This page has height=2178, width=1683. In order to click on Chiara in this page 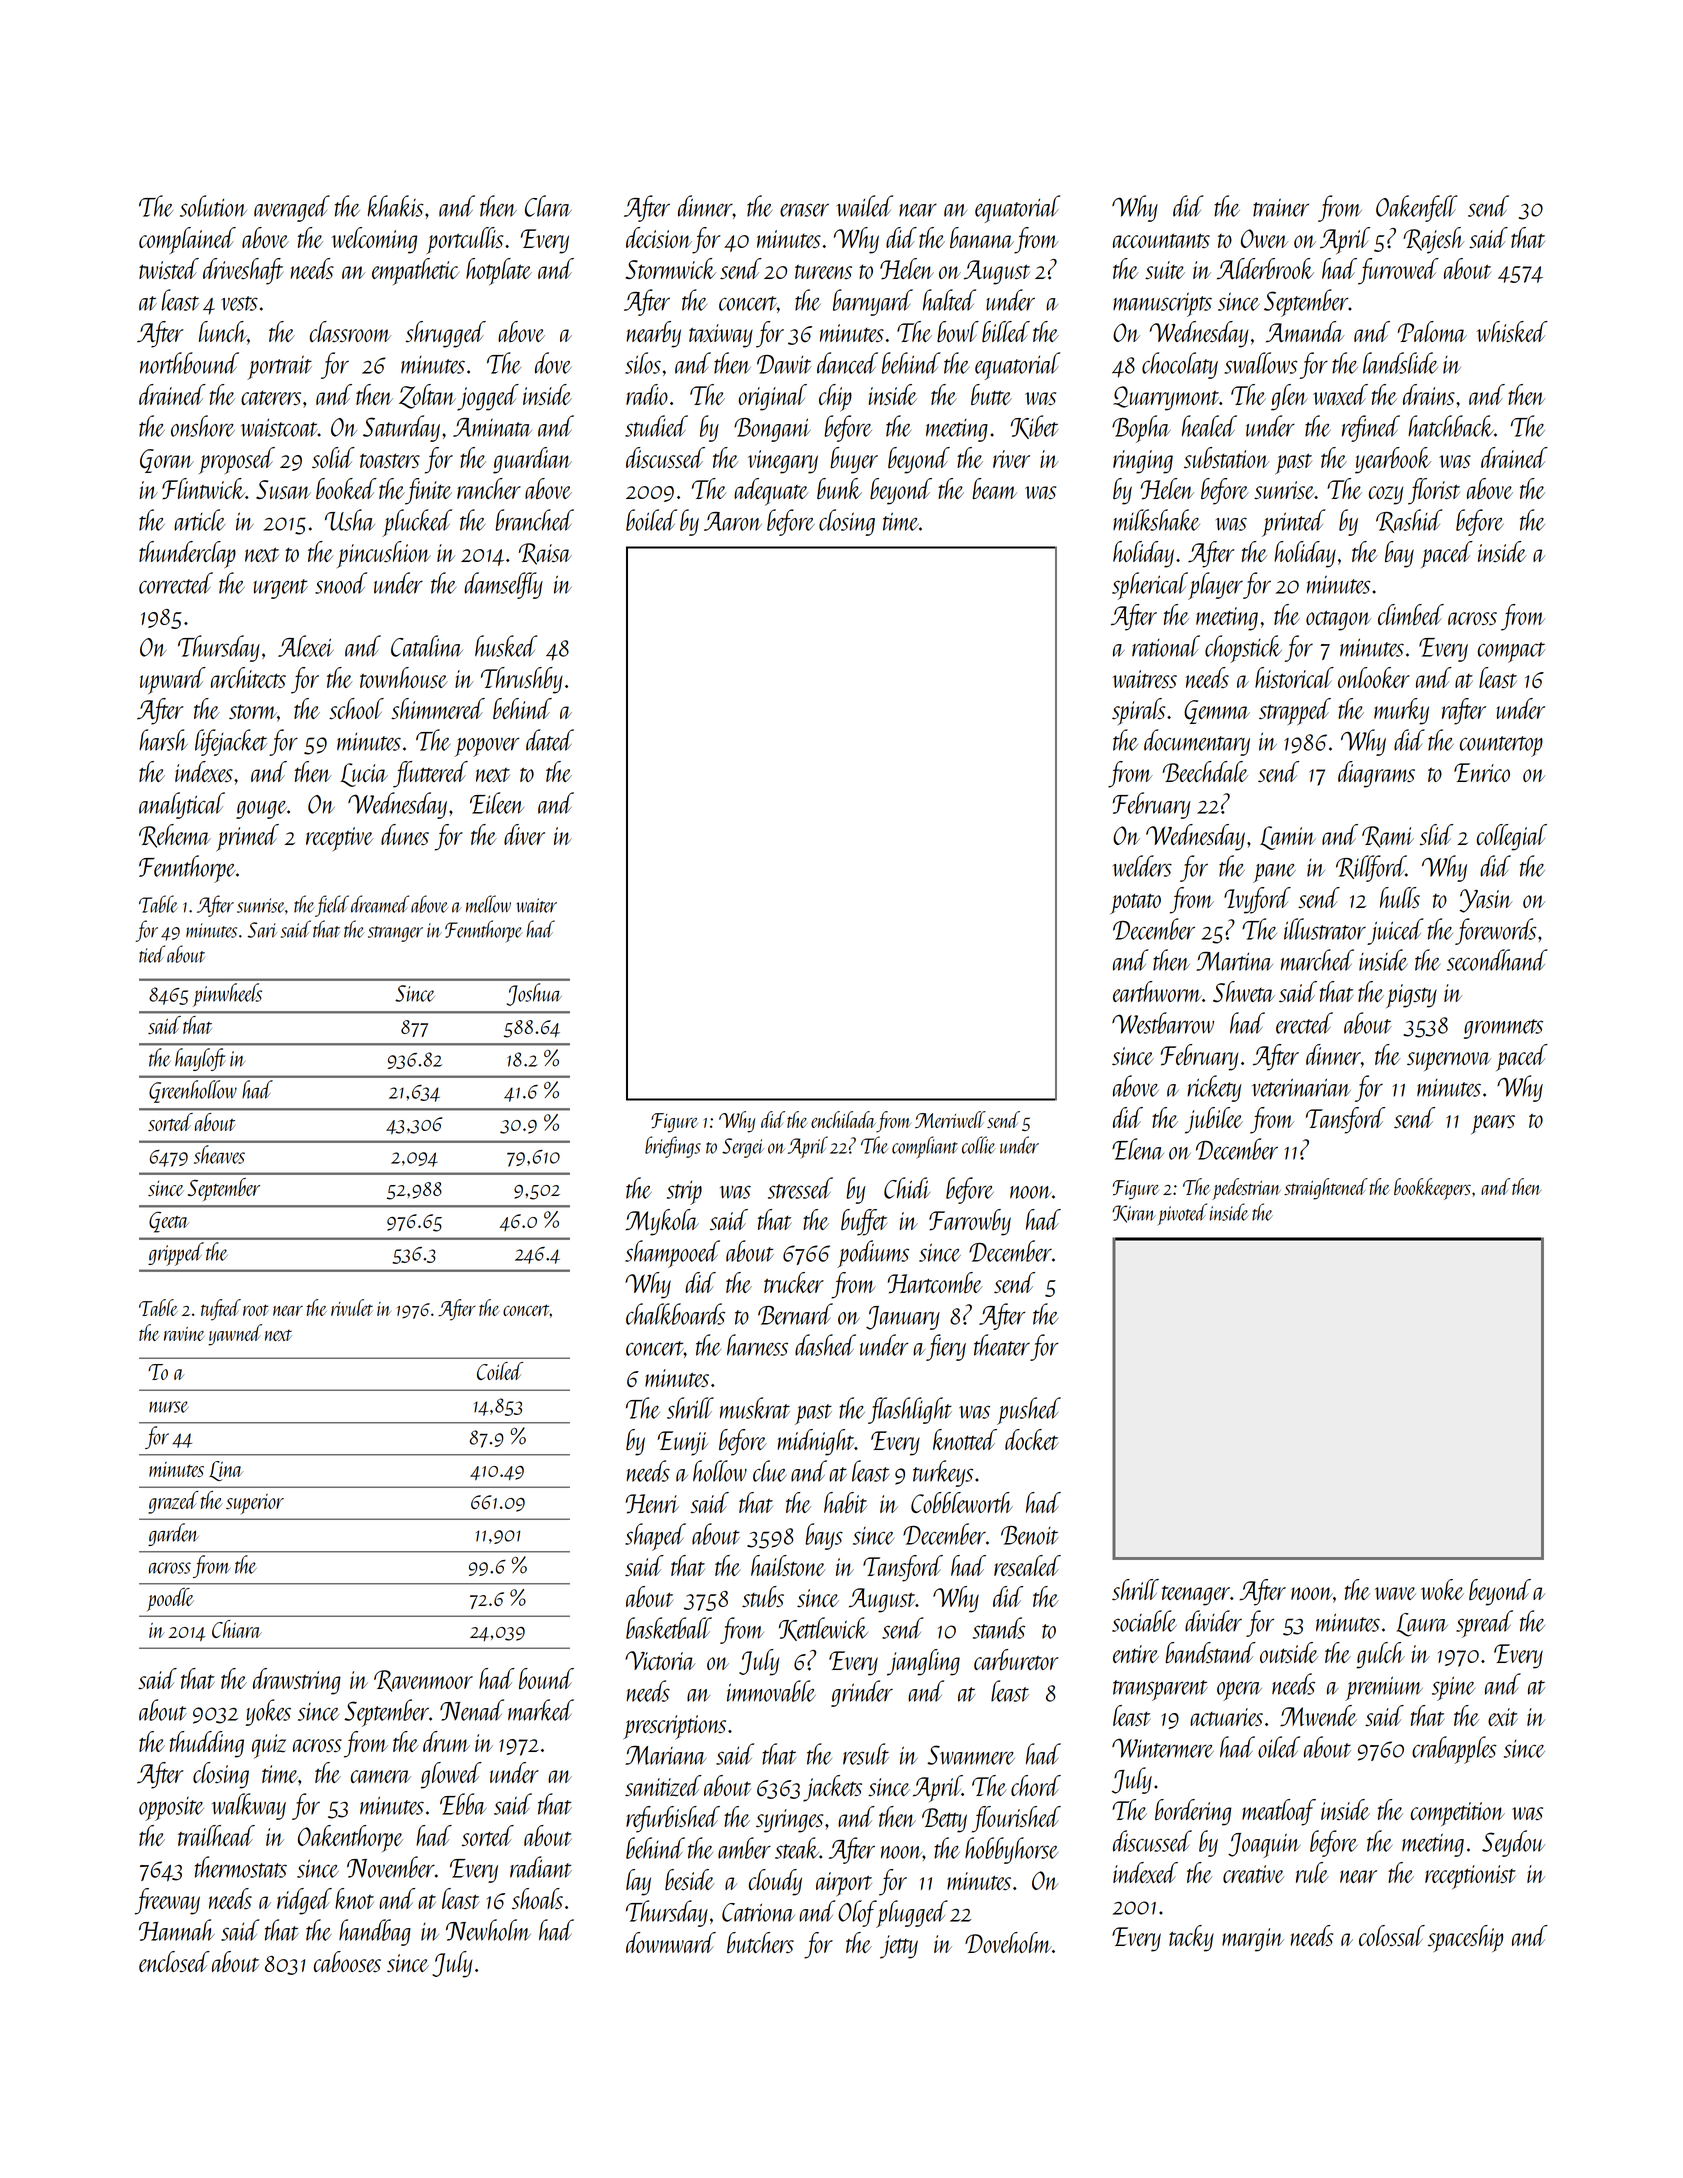, I will do `click(237, 1629)`.
